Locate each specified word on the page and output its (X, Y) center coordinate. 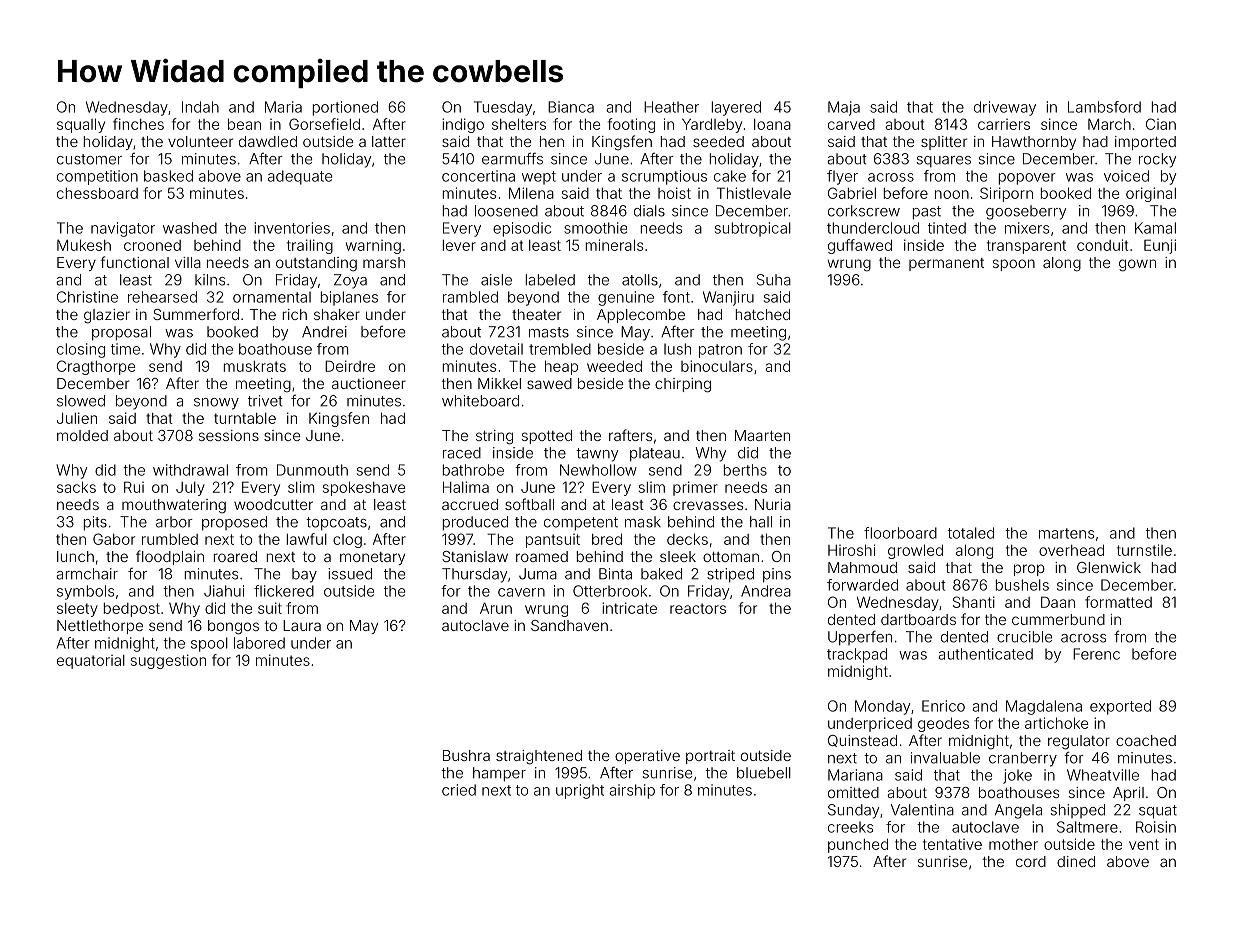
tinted (947, 228)
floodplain (170, 557)
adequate (300, 177)
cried (459, 790)
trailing (310, 246)
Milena (531, 193)
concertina (478, 176)
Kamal (1155, 228)
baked (661, 574)
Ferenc (1096, 654)
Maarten (762, 435)
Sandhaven (569, 625)
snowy (216, 404)
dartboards (918, 619)
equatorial (91, 662)
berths (745, 470)
